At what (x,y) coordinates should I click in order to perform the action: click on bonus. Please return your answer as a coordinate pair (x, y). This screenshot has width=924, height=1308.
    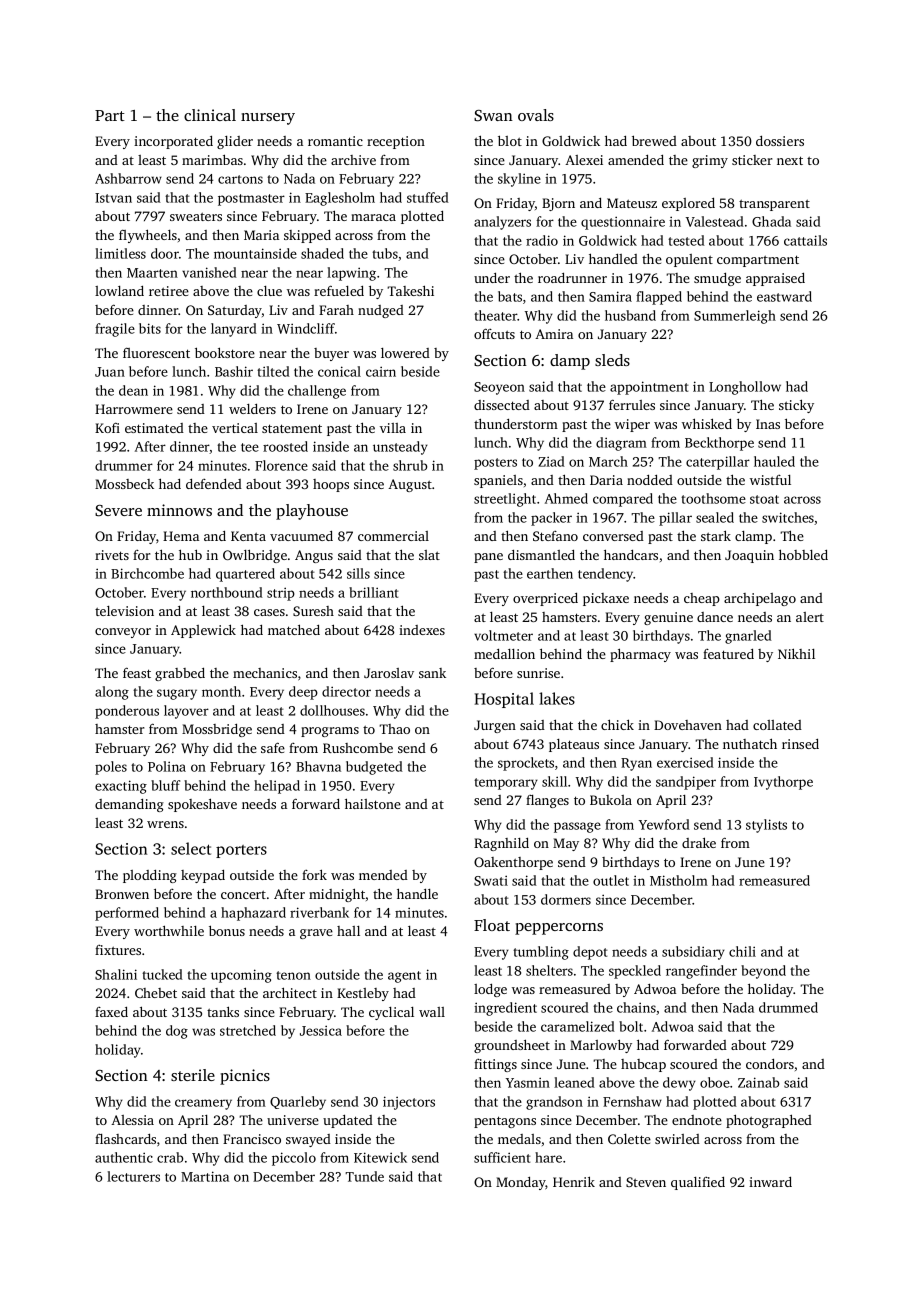
    Looking at the image, I should click on (227, 930).
